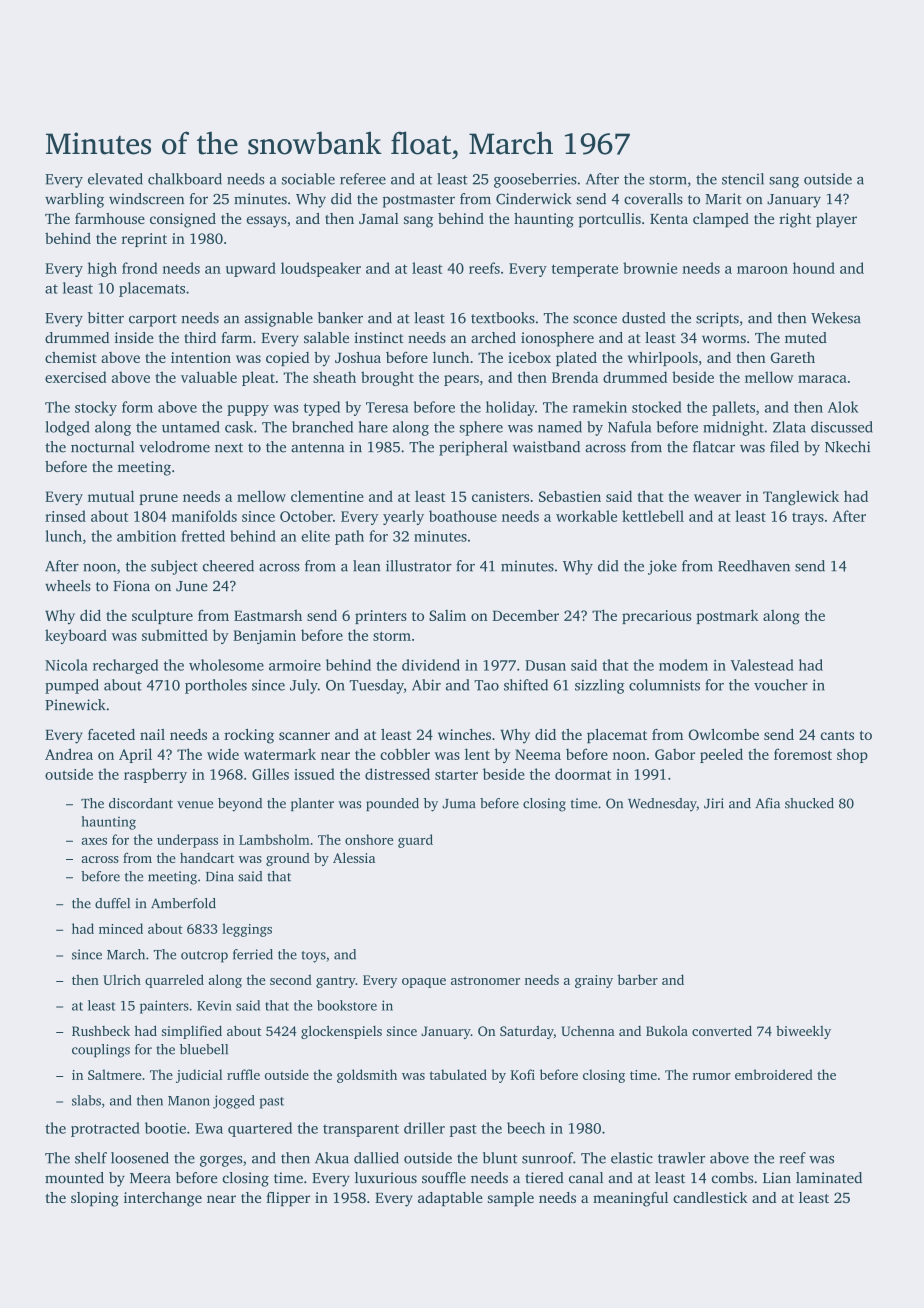 The width and height of the image is (924, 1308). I want to click on Tuesday, so click(376, 686).
